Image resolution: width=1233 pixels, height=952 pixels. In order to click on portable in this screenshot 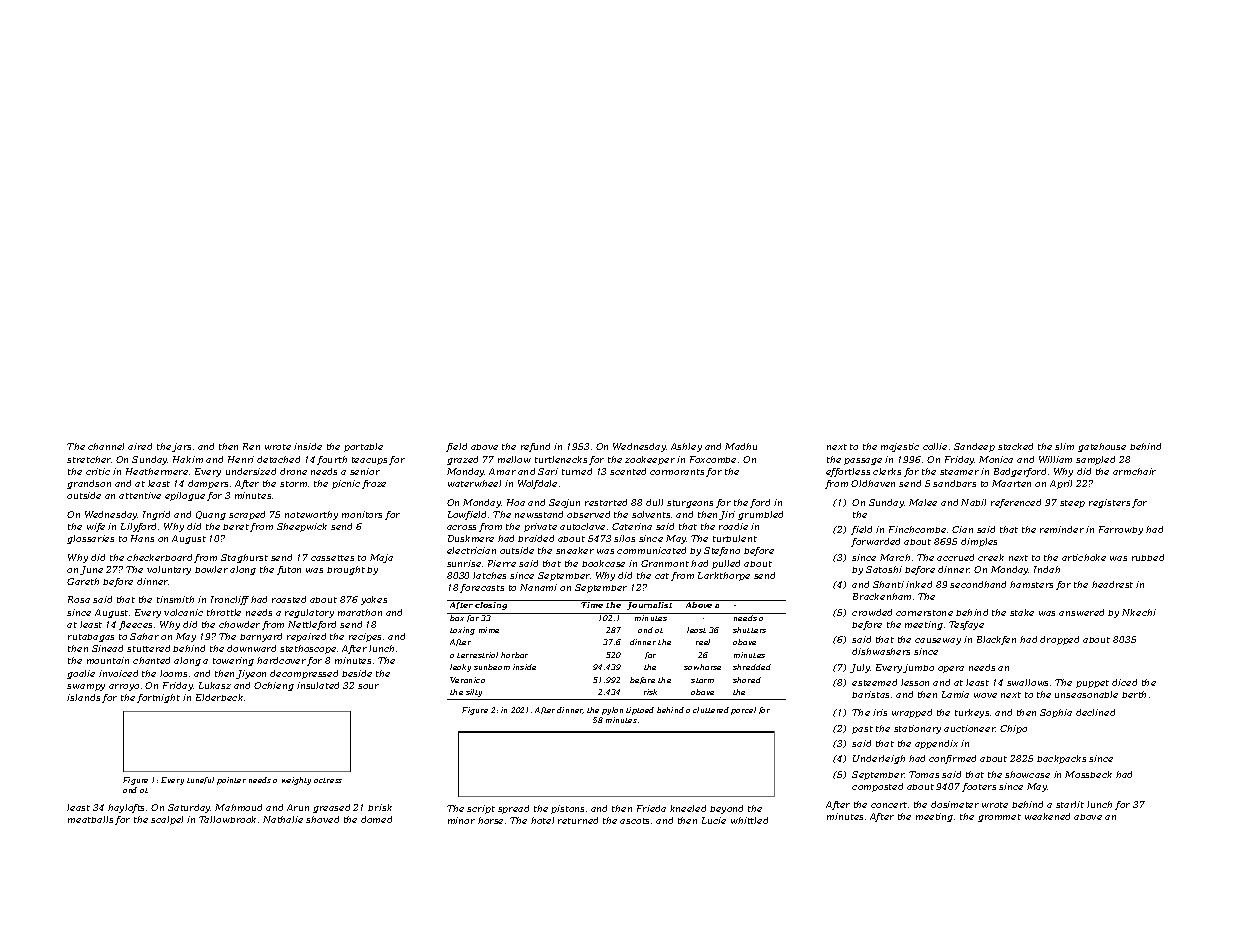, I will do `click(363, 447)`.
